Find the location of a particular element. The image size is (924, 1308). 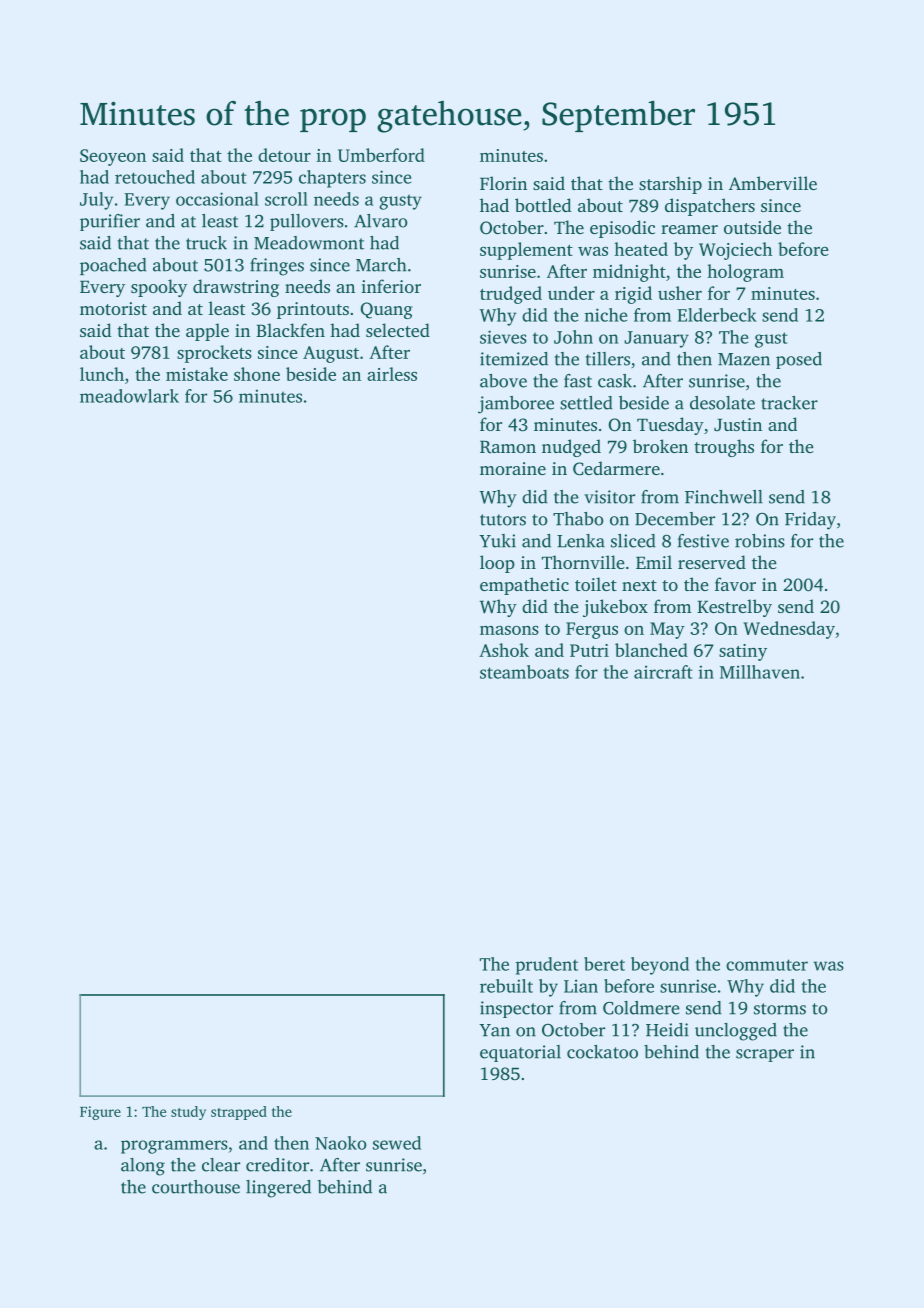

under is located at coordinates (571, 293).
